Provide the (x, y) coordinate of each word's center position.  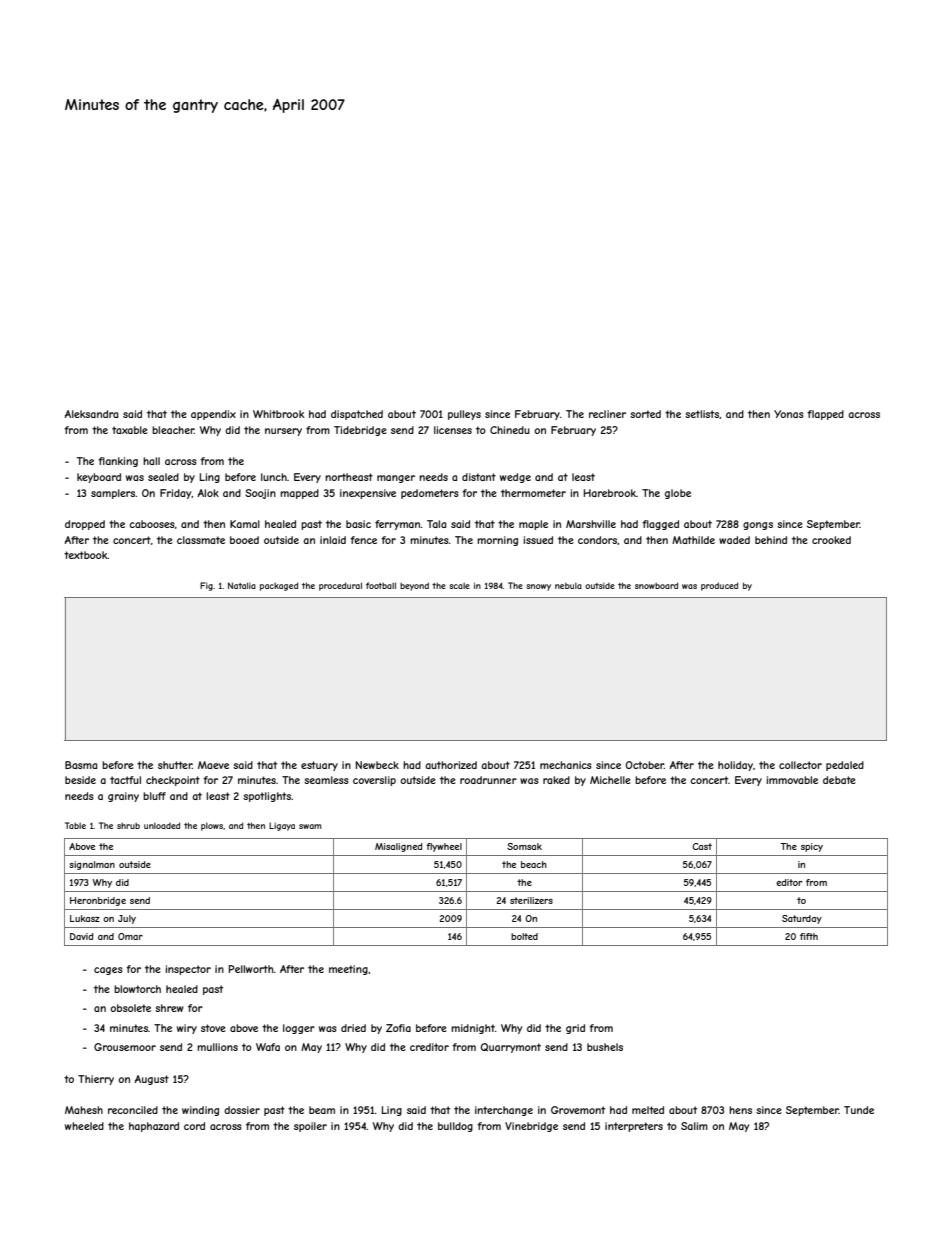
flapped (825, 415)
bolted (524, 936)
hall (151, 461)
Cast (702, 846)
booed (244, 540)
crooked (831, 540)
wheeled (84, 1126)
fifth (809, 936)
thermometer (533, 493)
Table (75, 825)
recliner (607, 414)
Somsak (524, 846)
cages (108, 971)
